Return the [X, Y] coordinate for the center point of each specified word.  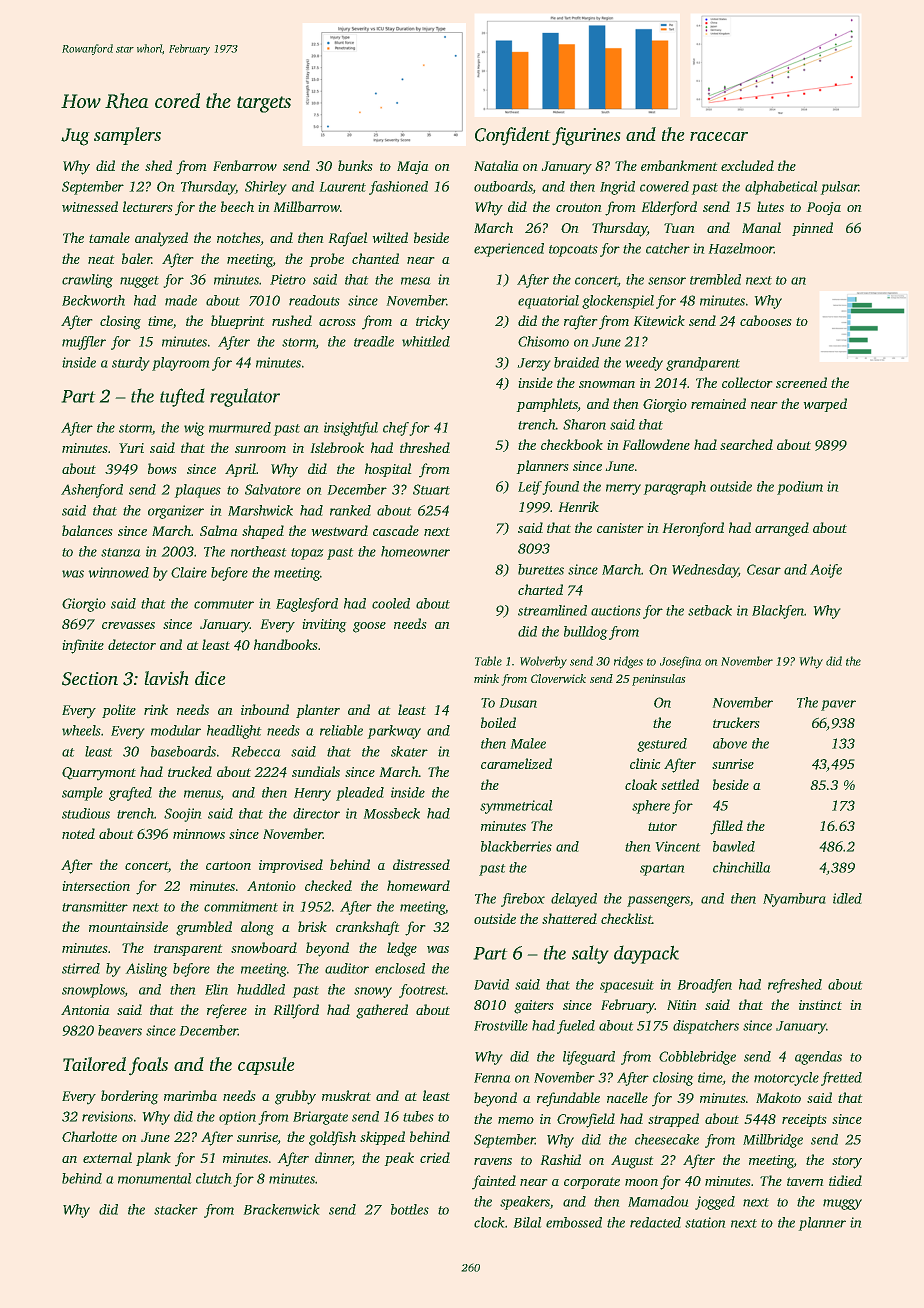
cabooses [765, 320]
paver [838, 705]
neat [101, 259]
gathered [382, 1011]
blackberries [516, 846]
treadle [374, 341]
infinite [83, 646]
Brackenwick [281, 1209]
